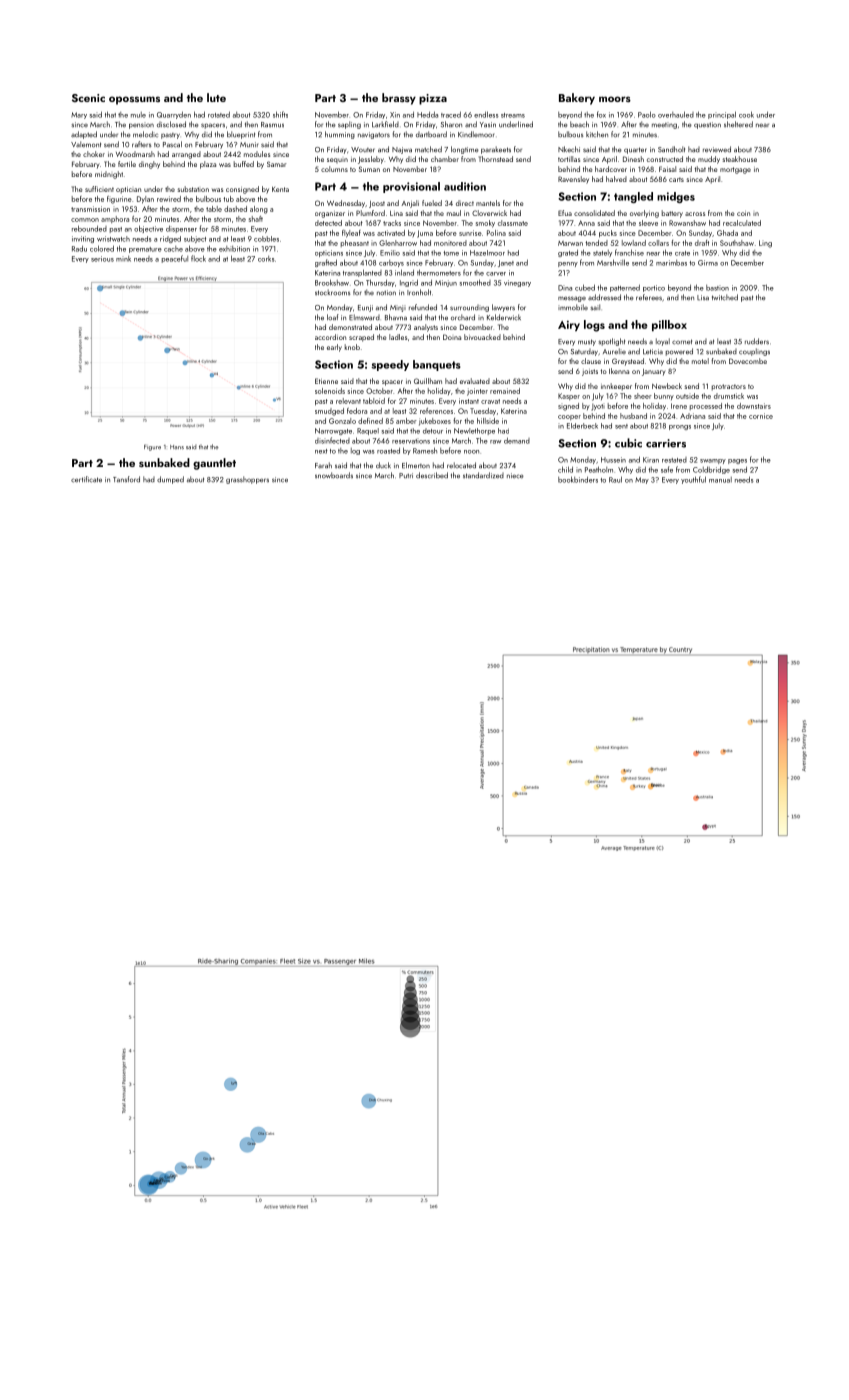 The width and height of the screenshot is (849, 1400). What do you see at coordinates (635, 150) in the screenshot?
I see `quarter` at bounding box center [635, 150].
